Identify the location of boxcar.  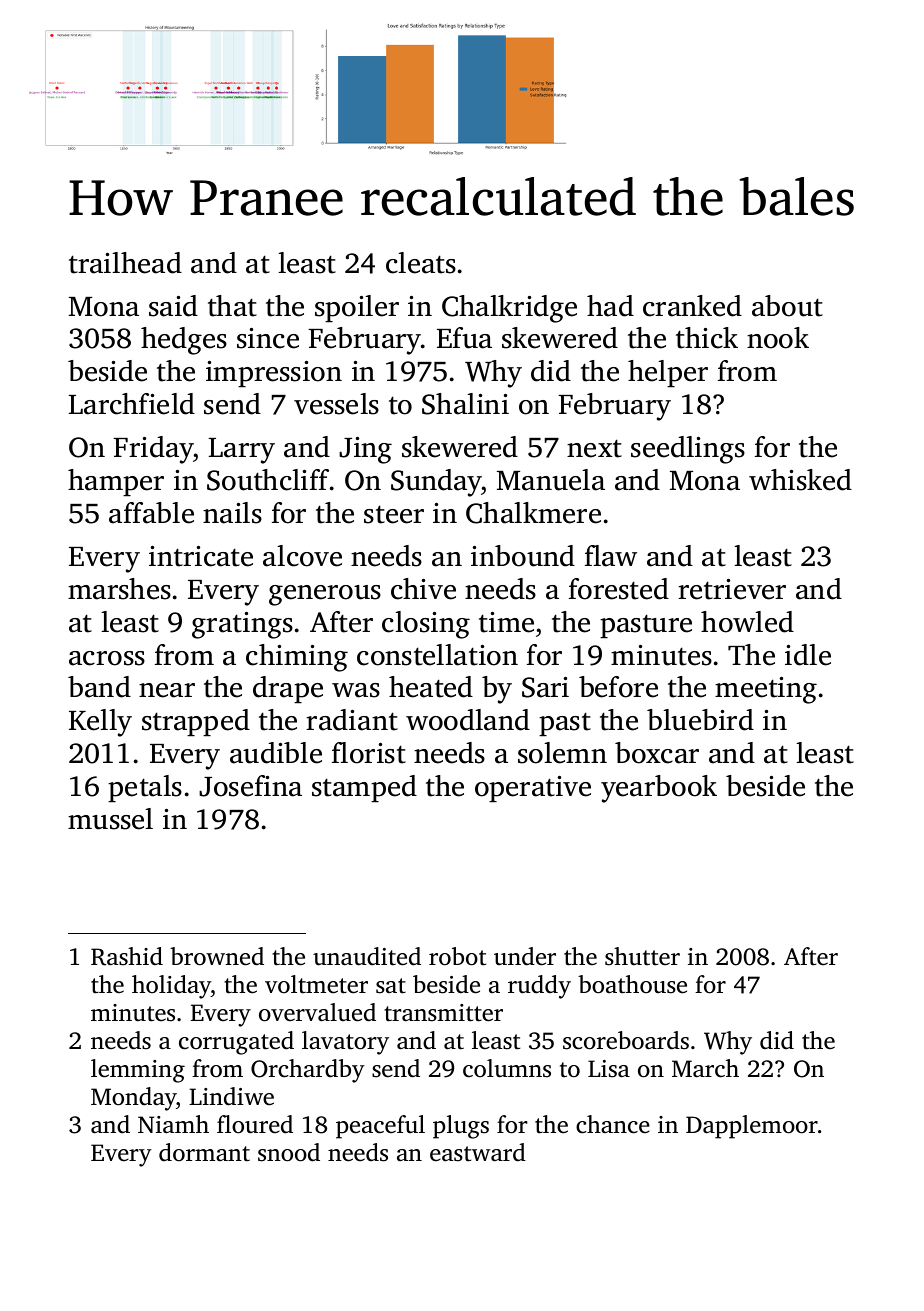
(657, 753).
